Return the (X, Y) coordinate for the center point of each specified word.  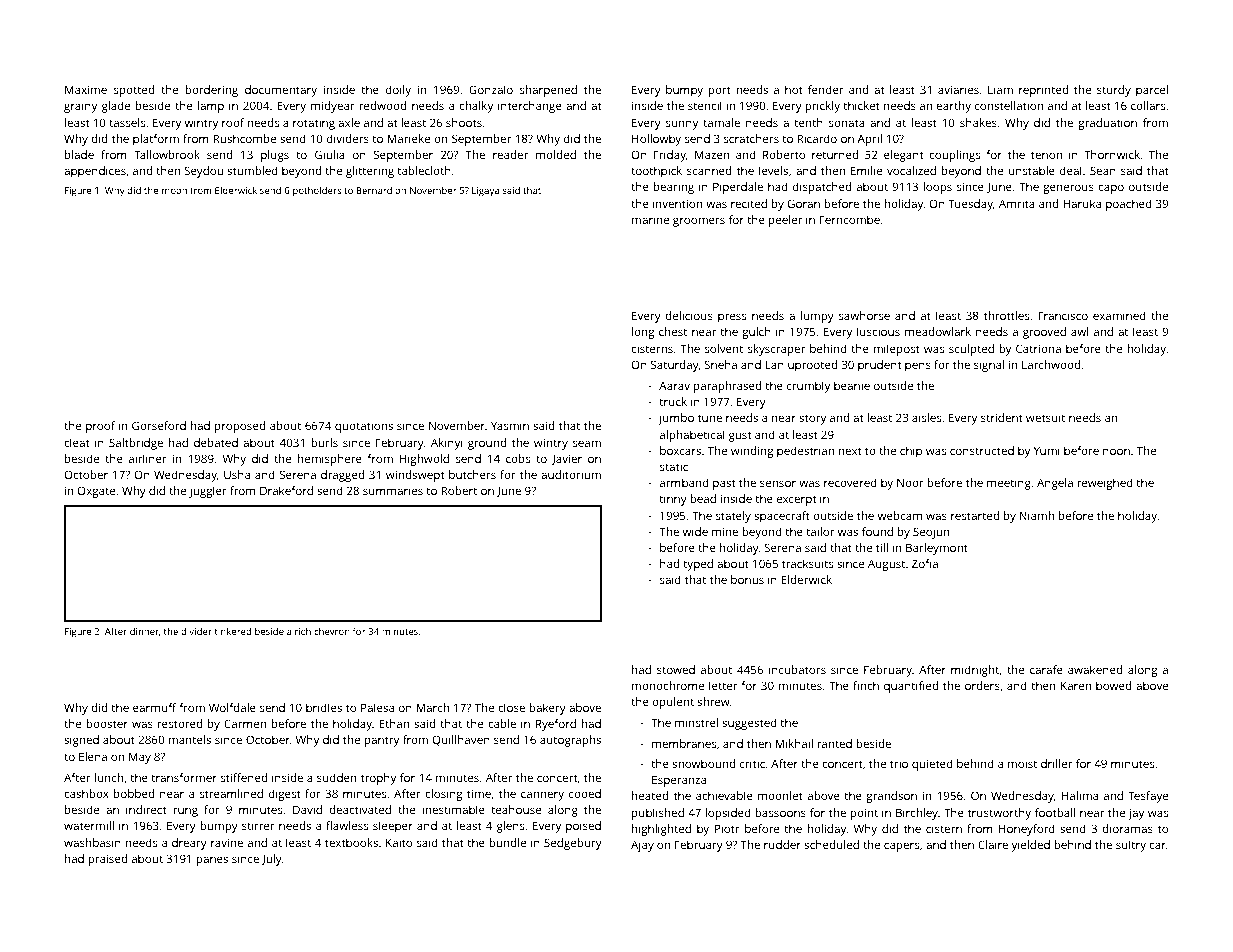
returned (835, 154)
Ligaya (485, 192)
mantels (189, 739)
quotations (364, 427)
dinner (144, 631)
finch (866, 685)
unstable (1032, 170)
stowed (676, 669)
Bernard (374, 190)
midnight (975, 671)
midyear (333, 107)
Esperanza (679, 781)
